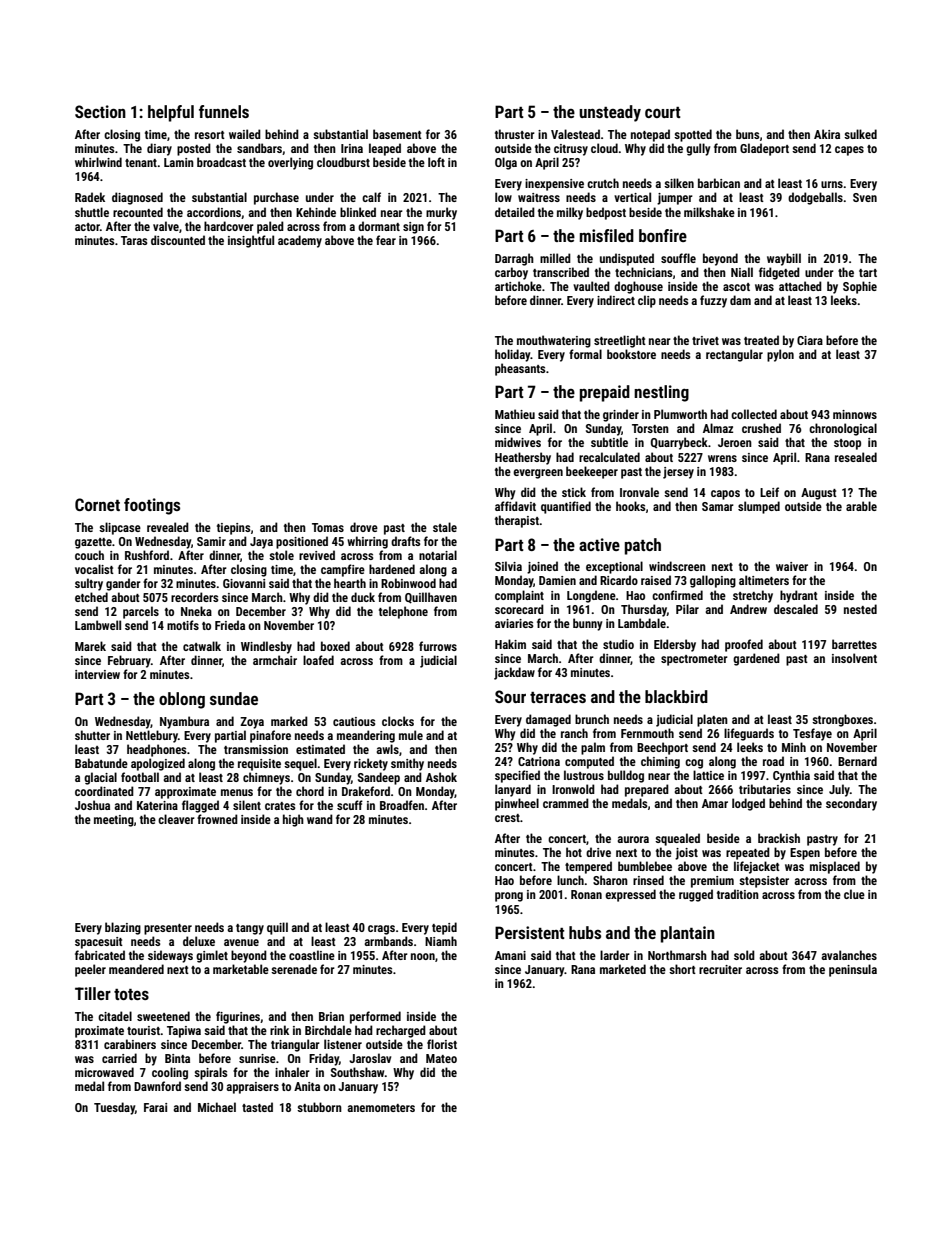 The width and height of the screenshot is (952, 1233). Describe the element at coordinates (747, 134) in the screenshot. I see `buns` at that location.
